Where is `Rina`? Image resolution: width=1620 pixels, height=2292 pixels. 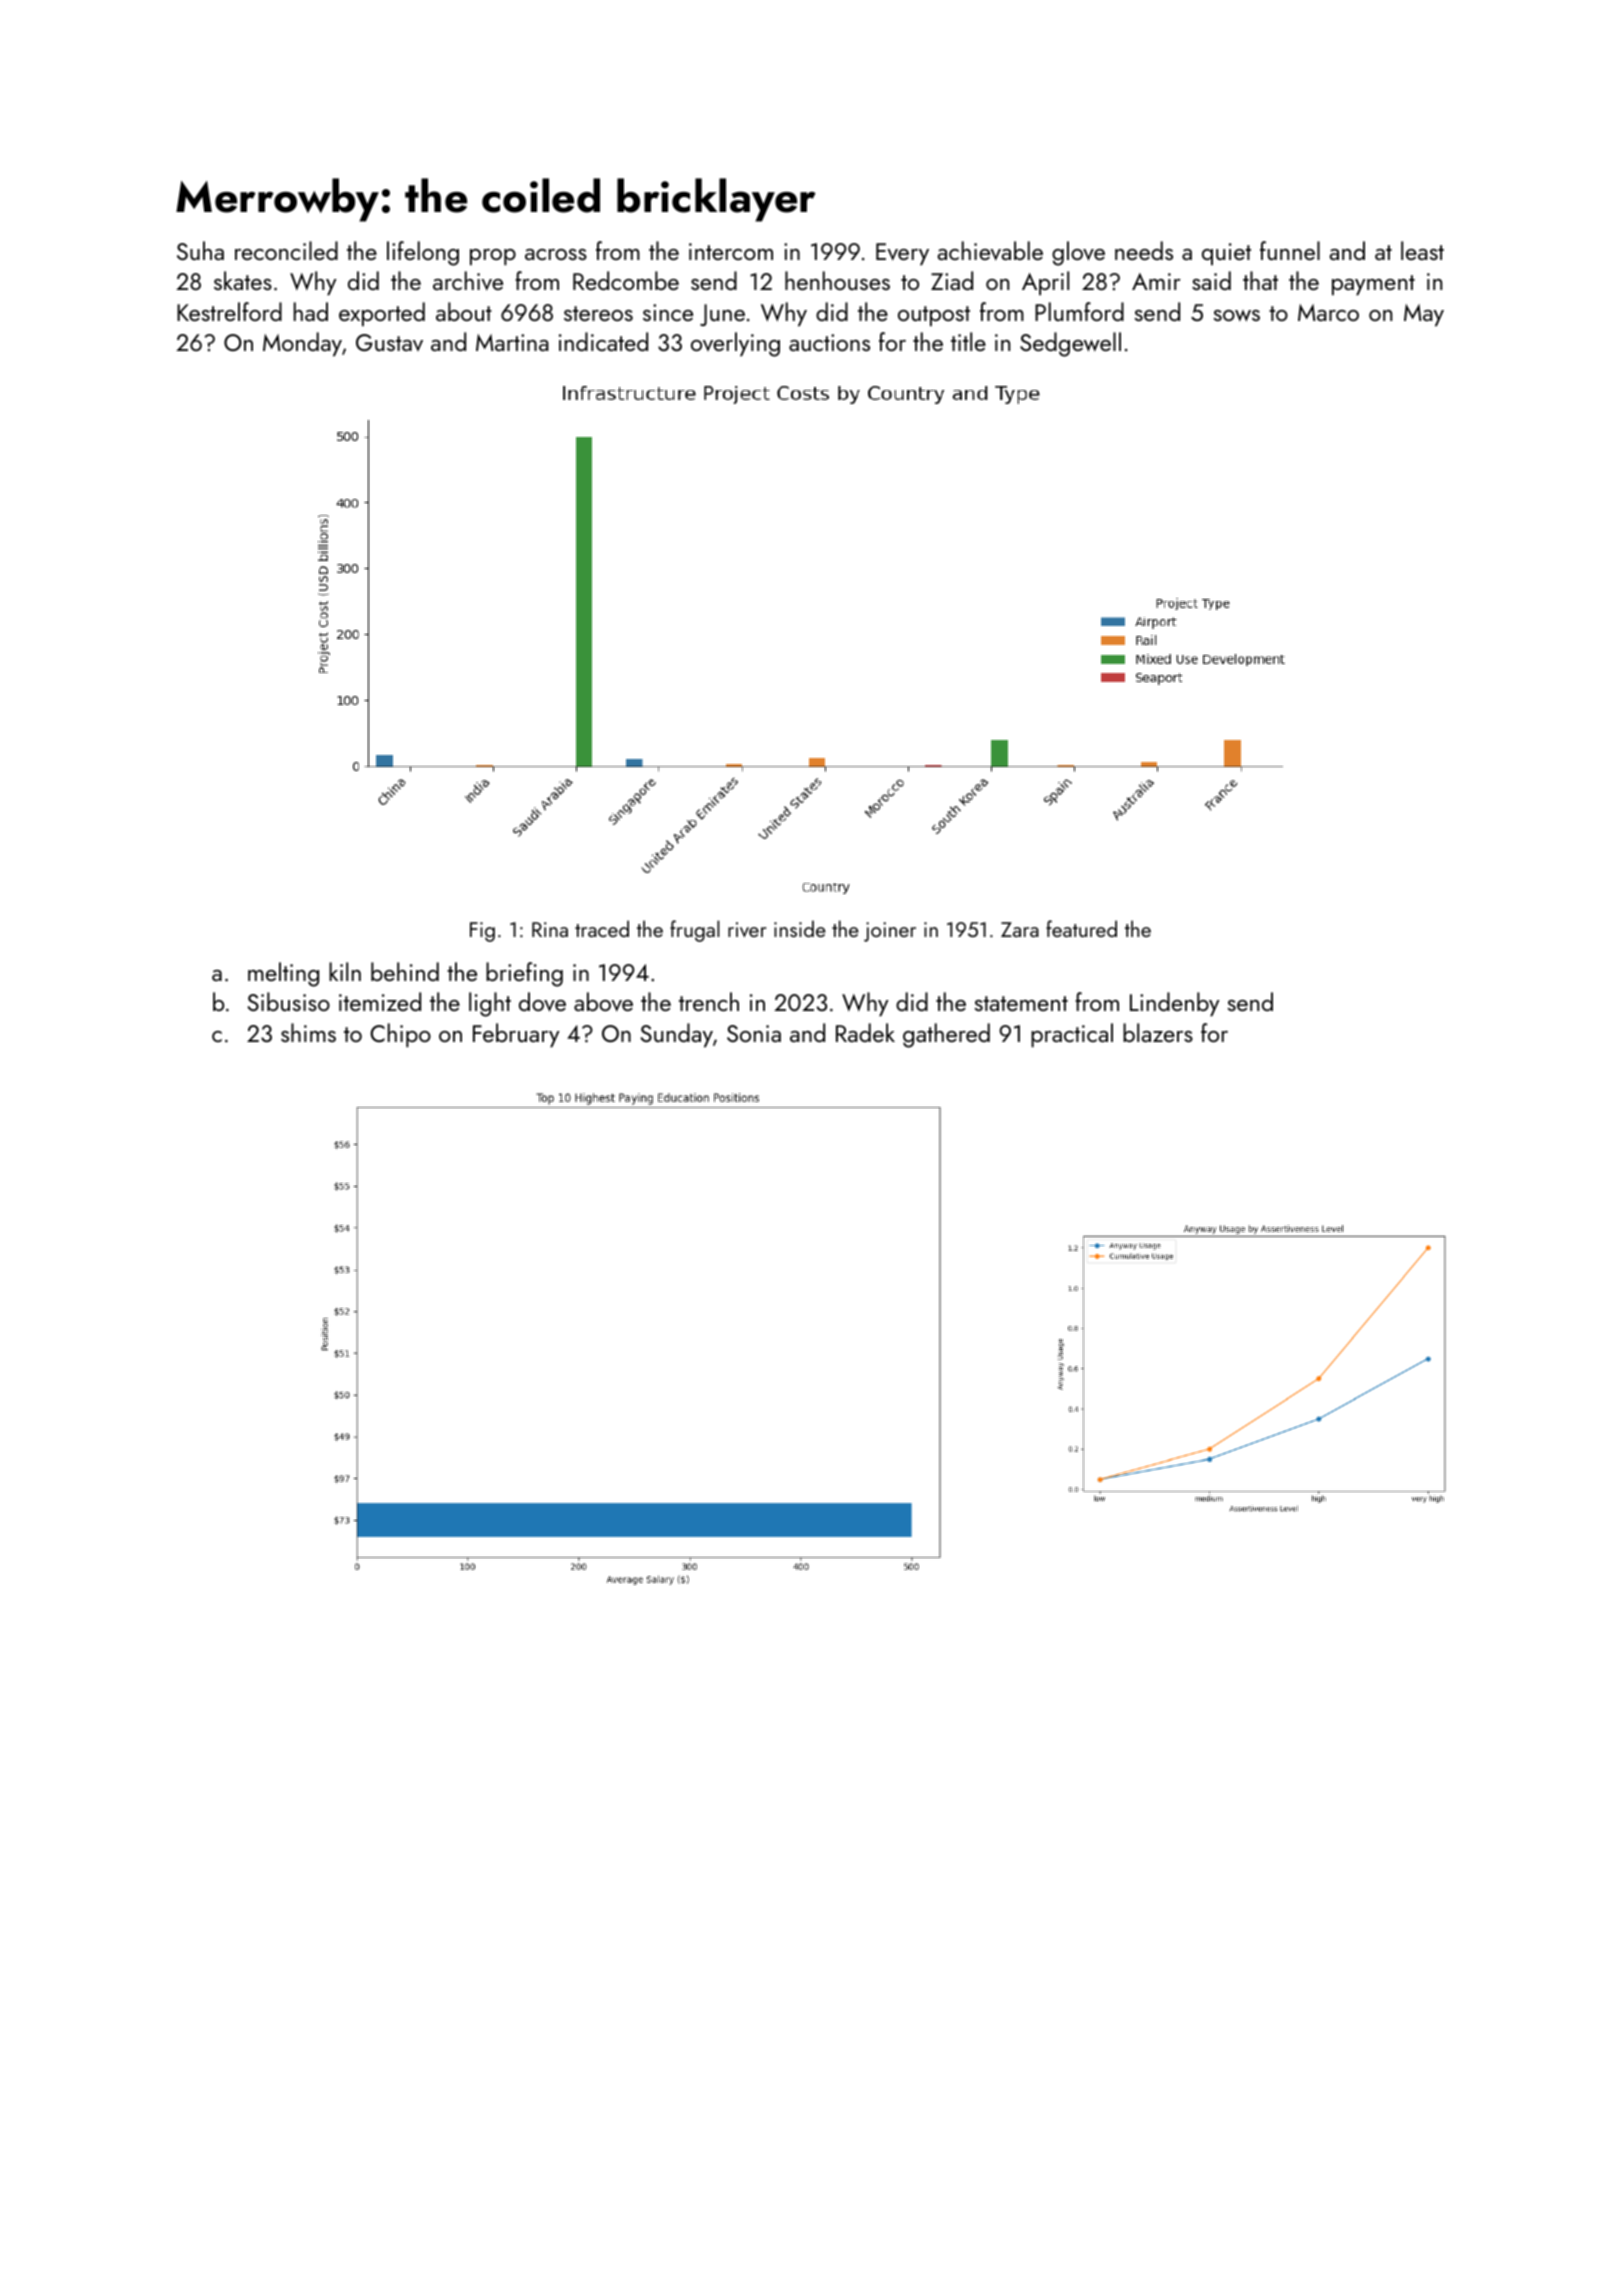
Rina is located at coordinates (550, 929).
